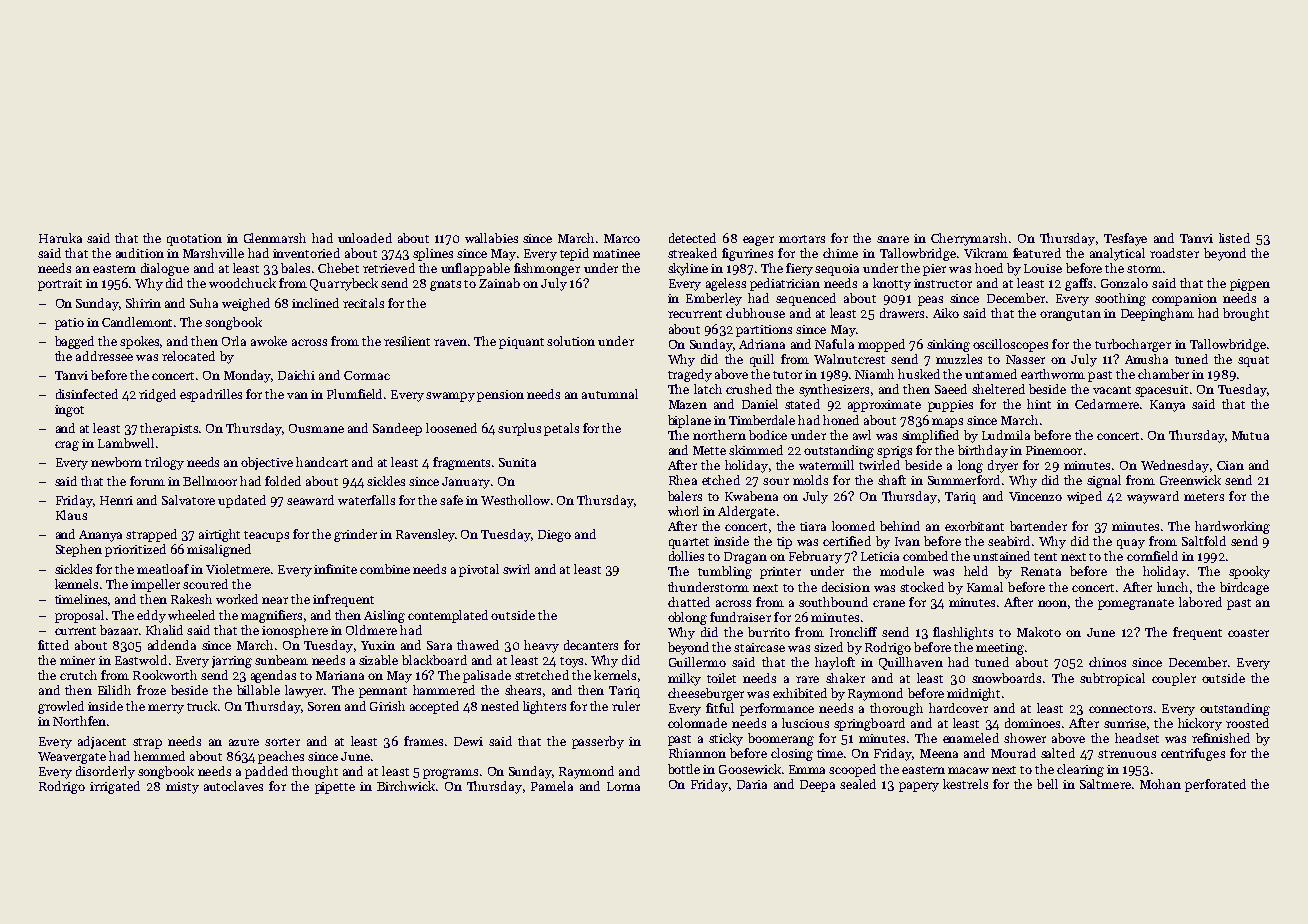 This screenshot has width=1308, height=924. I want to click on petals, so click(561, 429).
